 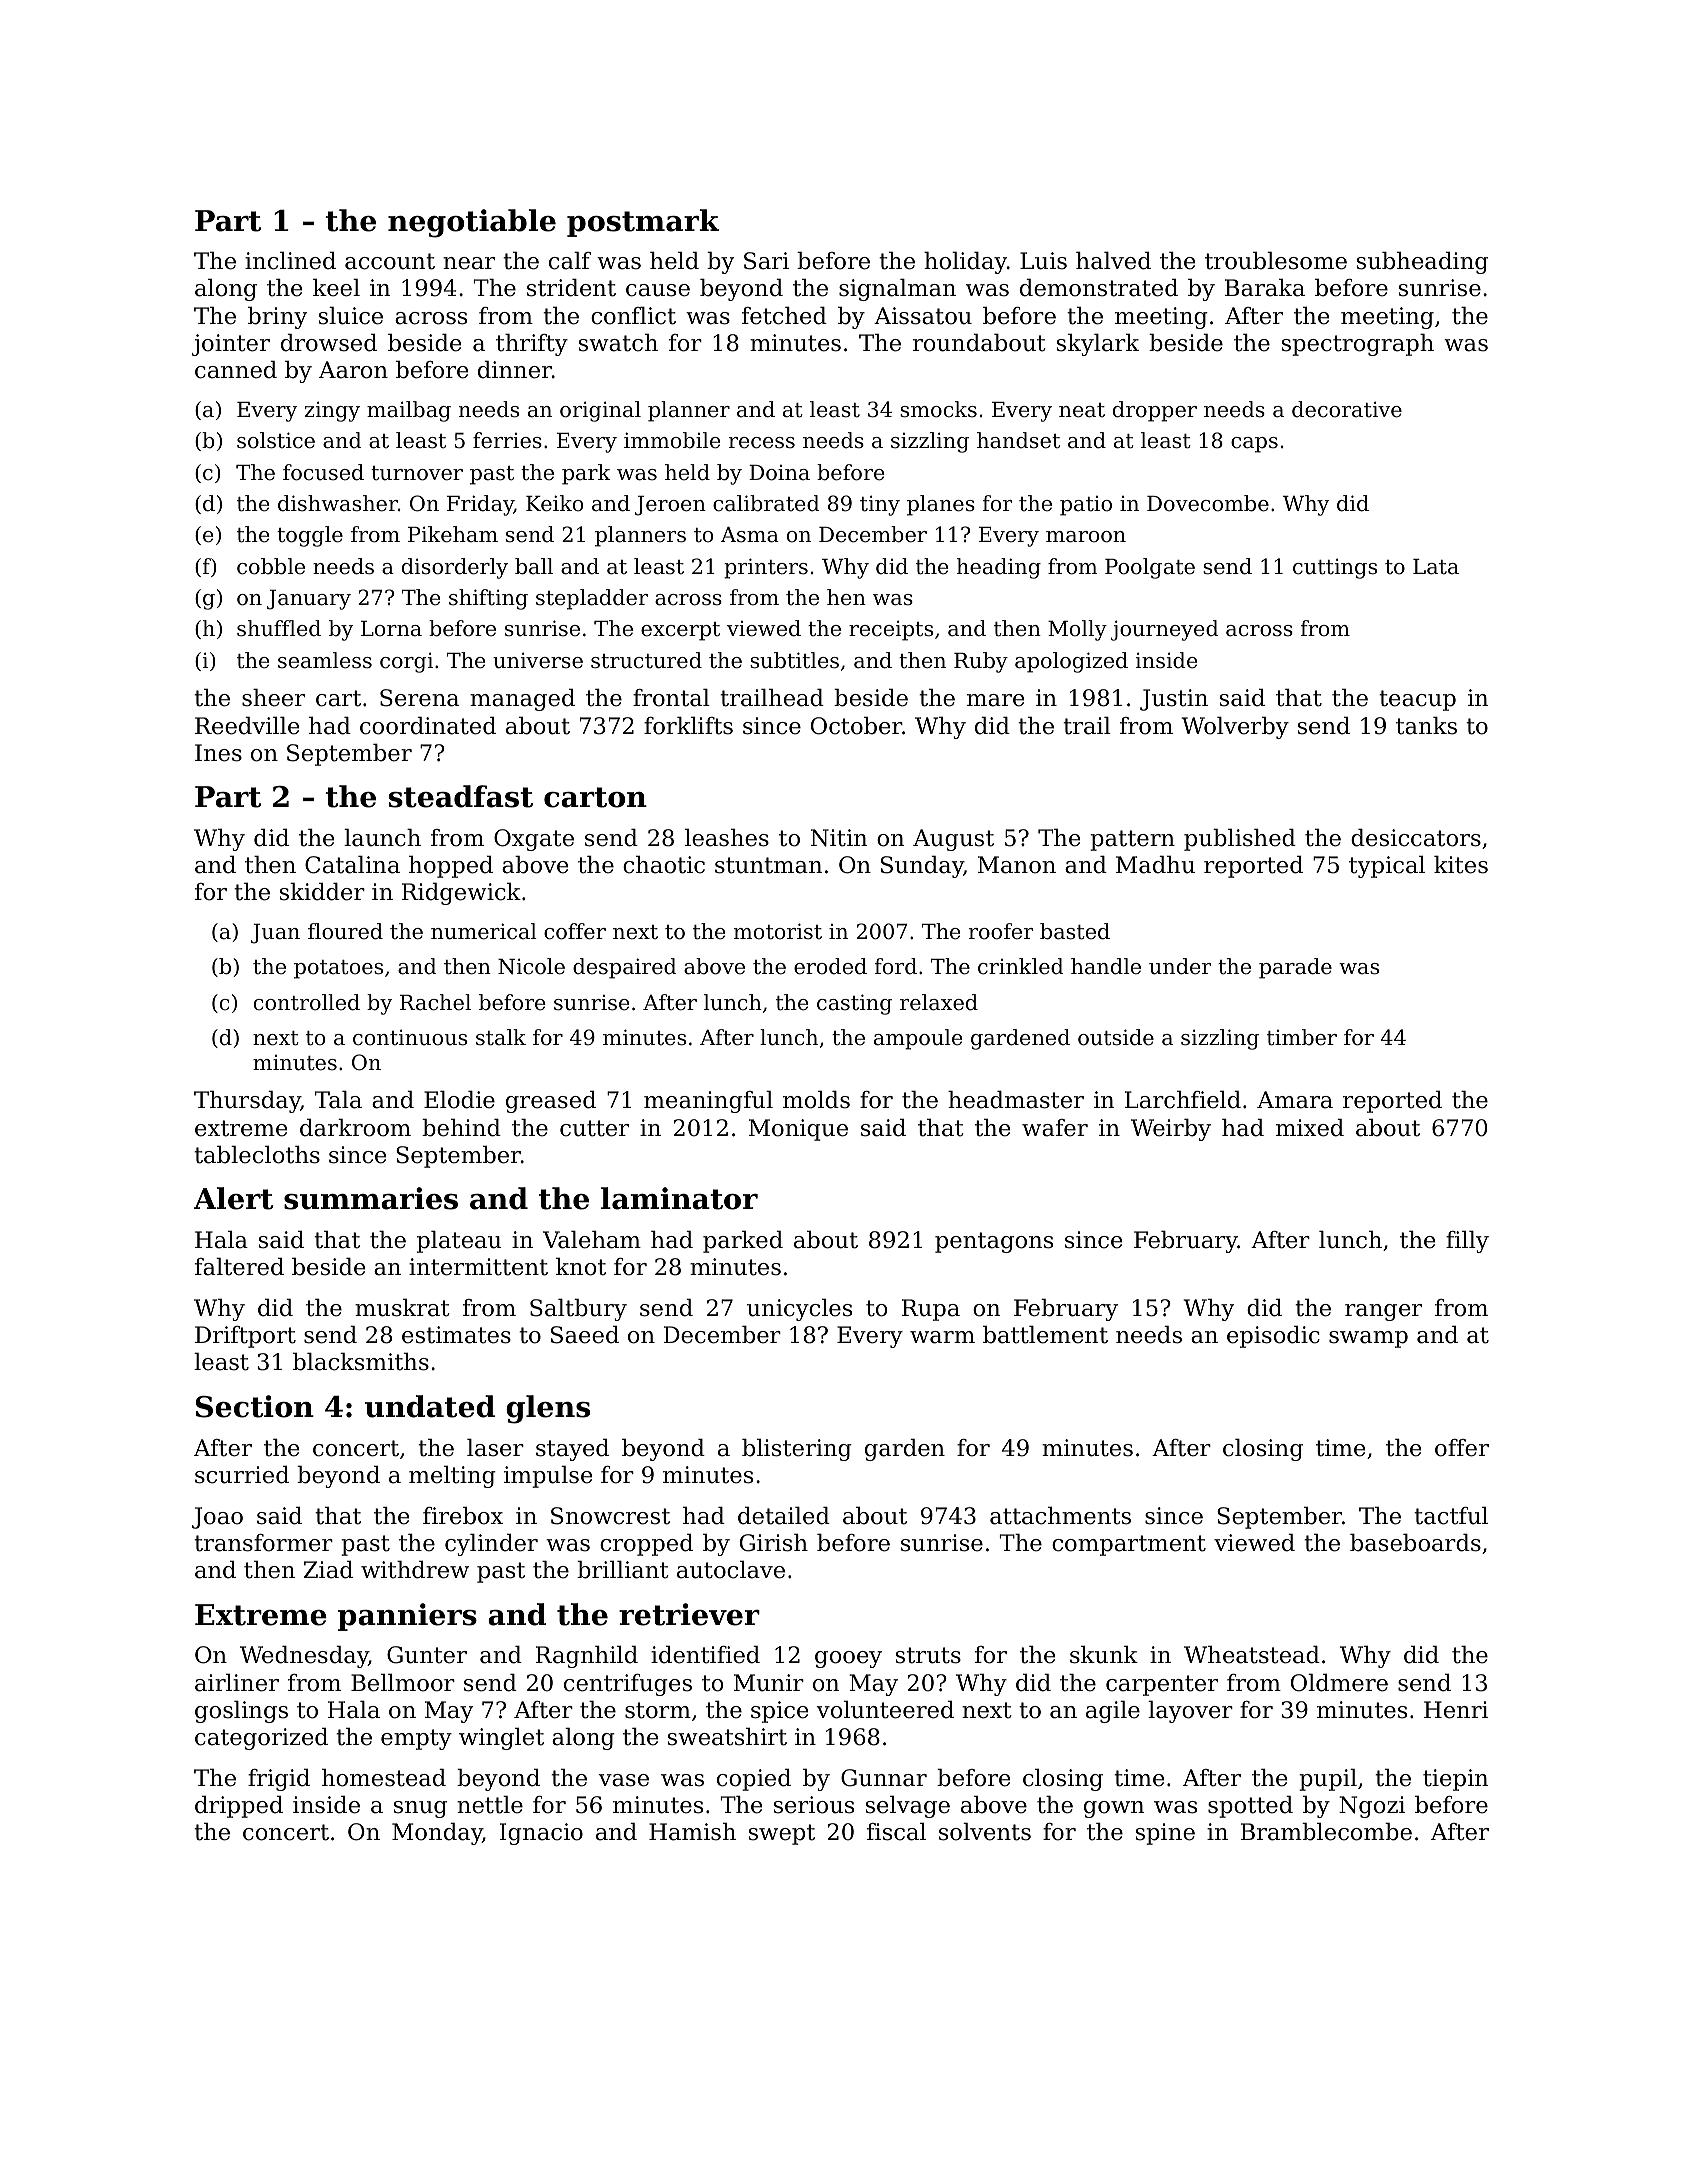 I want to click on molds, so click(x=816, y=1100).
